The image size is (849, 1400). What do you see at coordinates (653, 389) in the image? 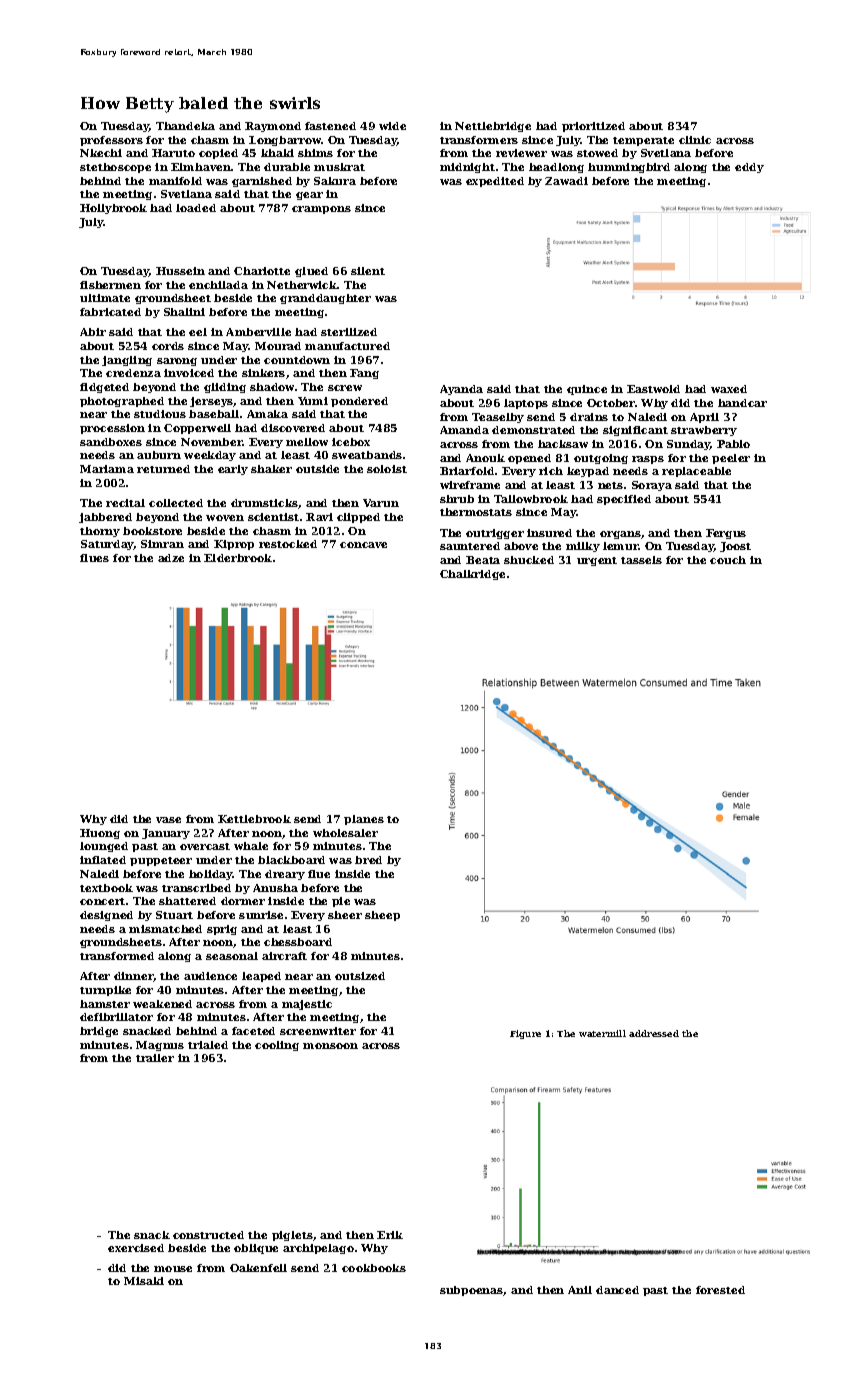
I see `Eastwold` at bounding box center [653, 389].
